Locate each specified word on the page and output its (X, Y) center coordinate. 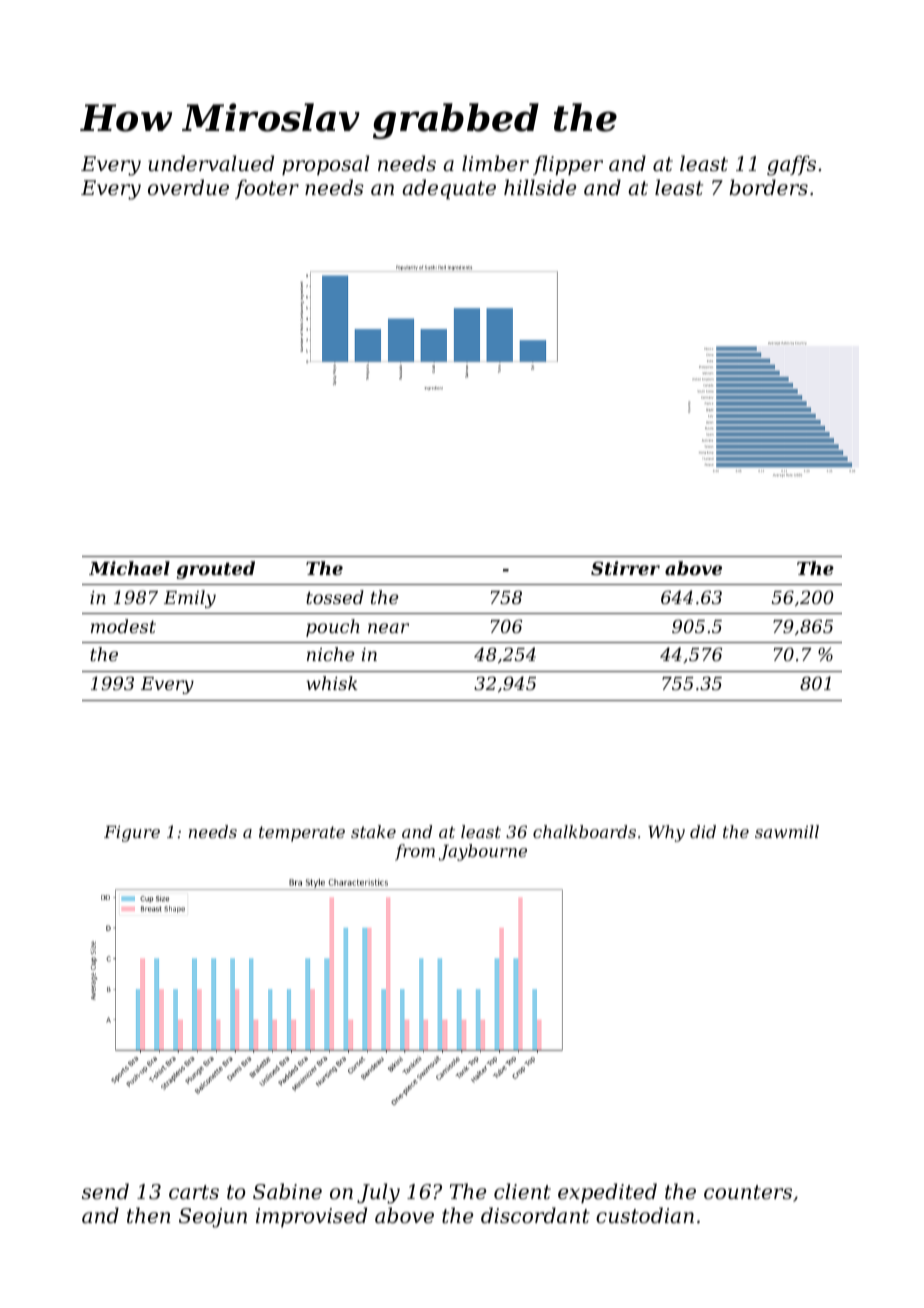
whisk (332, 683)
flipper (568, 165)
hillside (540, 187)
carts (194, 1192)
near (388, 628)
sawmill (787, 831)
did (703, 831)
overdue (188, 187)
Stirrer (625, 568)
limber (495, 163)
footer (267, 189)
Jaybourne (483, 852)
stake (373, 831)
